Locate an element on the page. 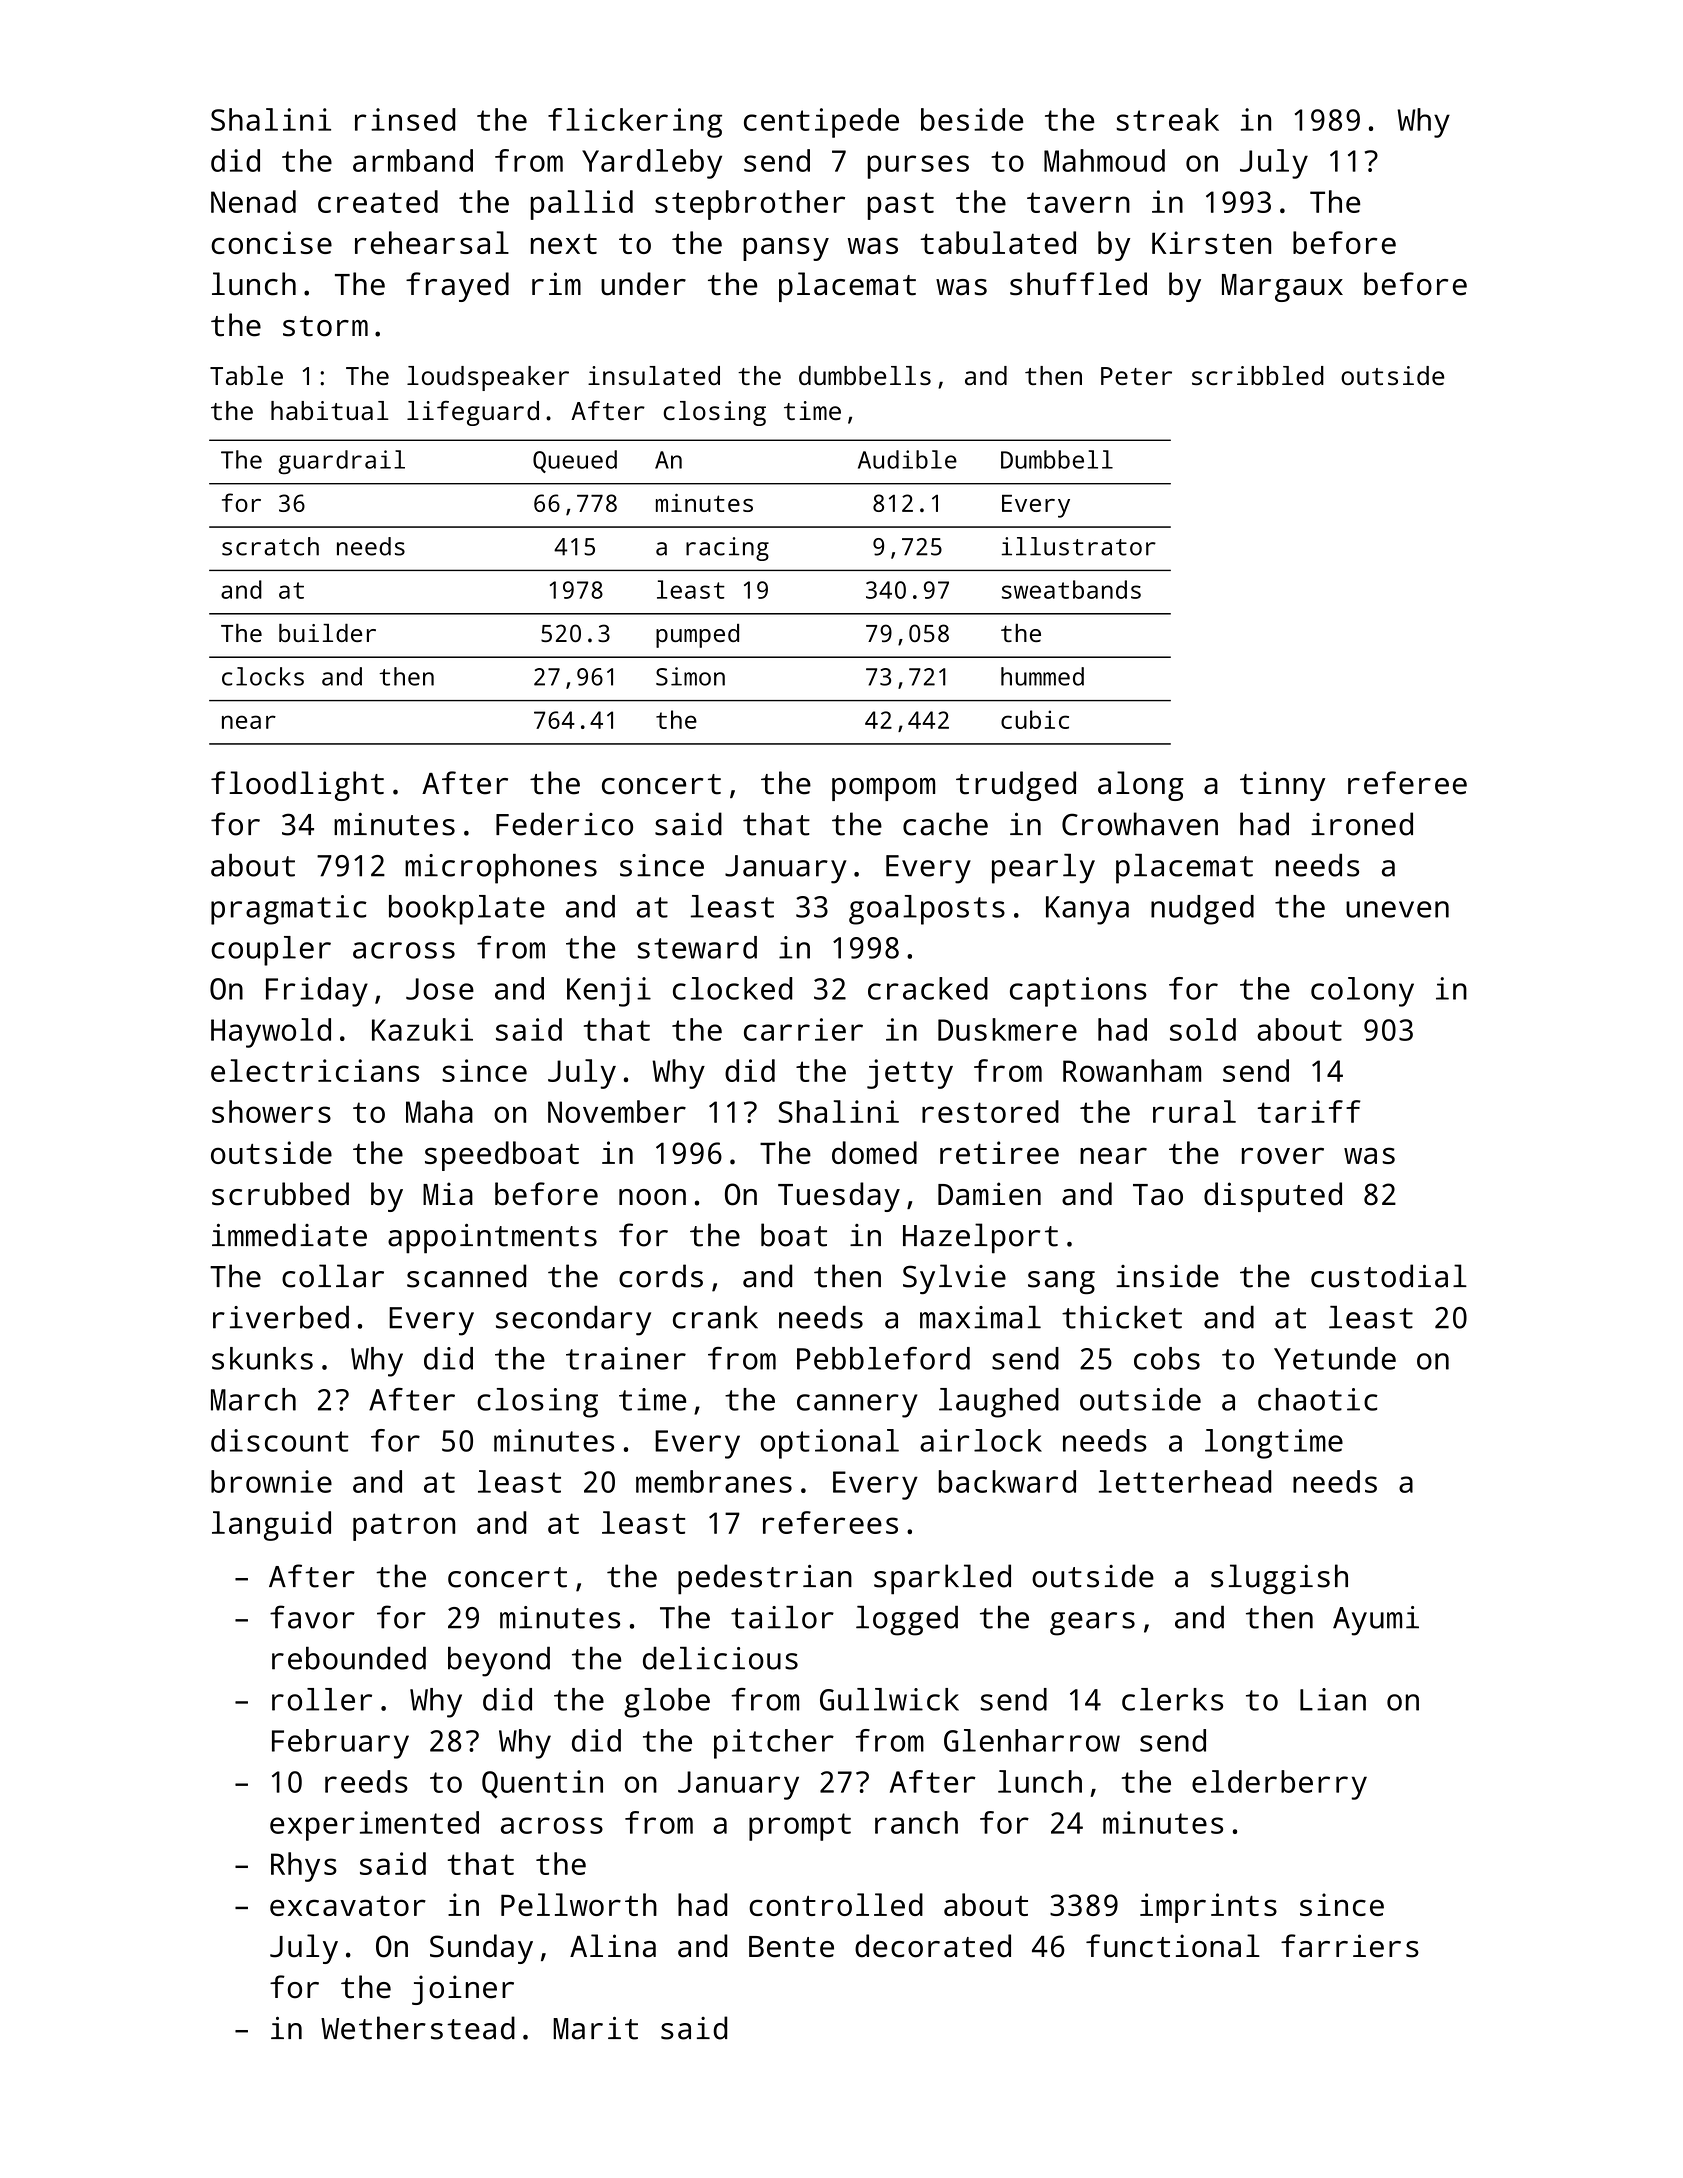 The height and width of the image is (2178, 1683). elderberry is located at coordinates (1279, 1785).
